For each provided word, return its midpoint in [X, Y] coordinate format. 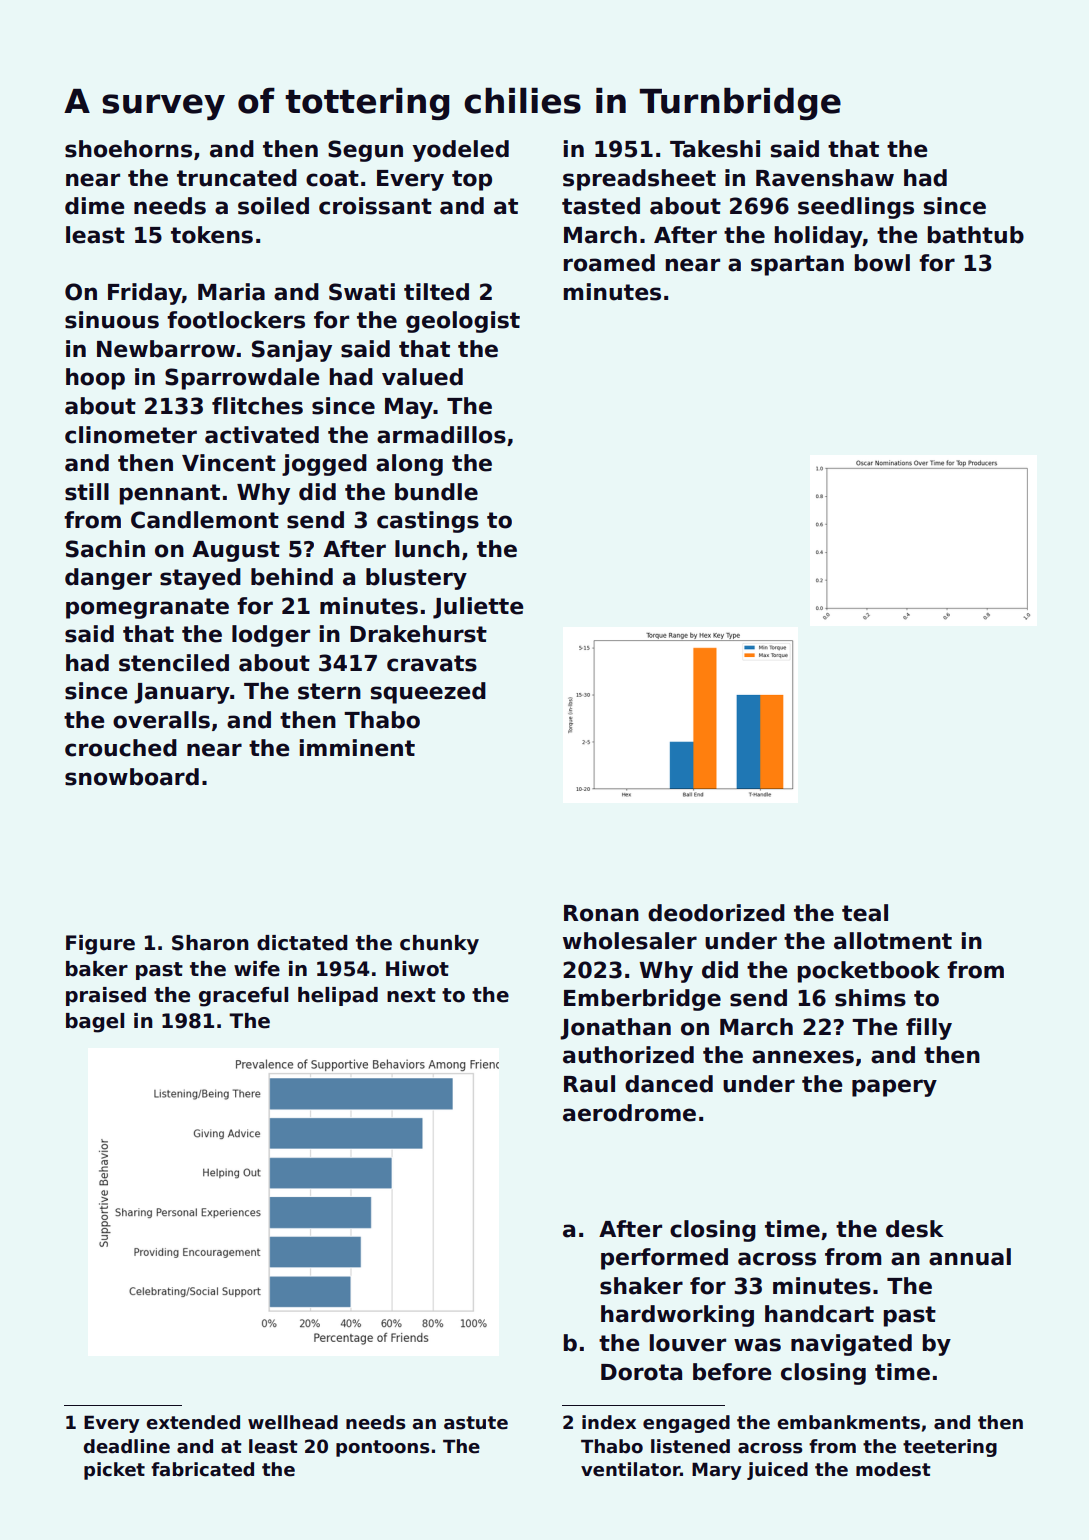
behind [292, 577]
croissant [375, 206]
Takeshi [715, 149]
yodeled [460, 151]
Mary [717, 1471]
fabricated [202, 1469]
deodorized [716, 913]
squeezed [428, 693]
